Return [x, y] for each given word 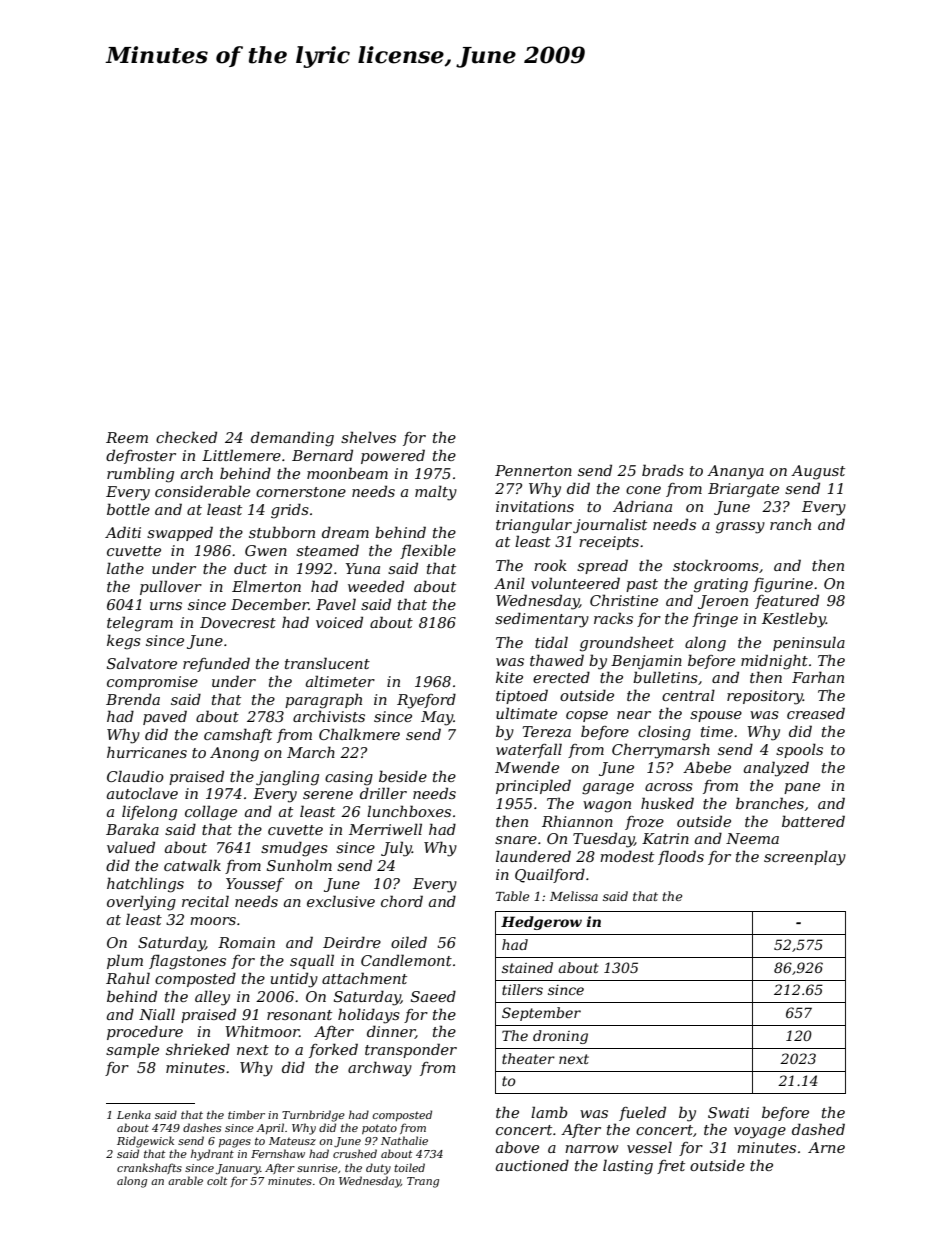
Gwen [266, 550]
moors [213, 921]
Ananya [735, 472]
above [517, 1147]
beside [403, 776]
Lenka [134, 1114]
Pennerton [533, 470]
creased [816, 713]
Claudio [135, 776]
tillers [522, 989]
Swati [728, 1112]
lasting [628, 1167]
